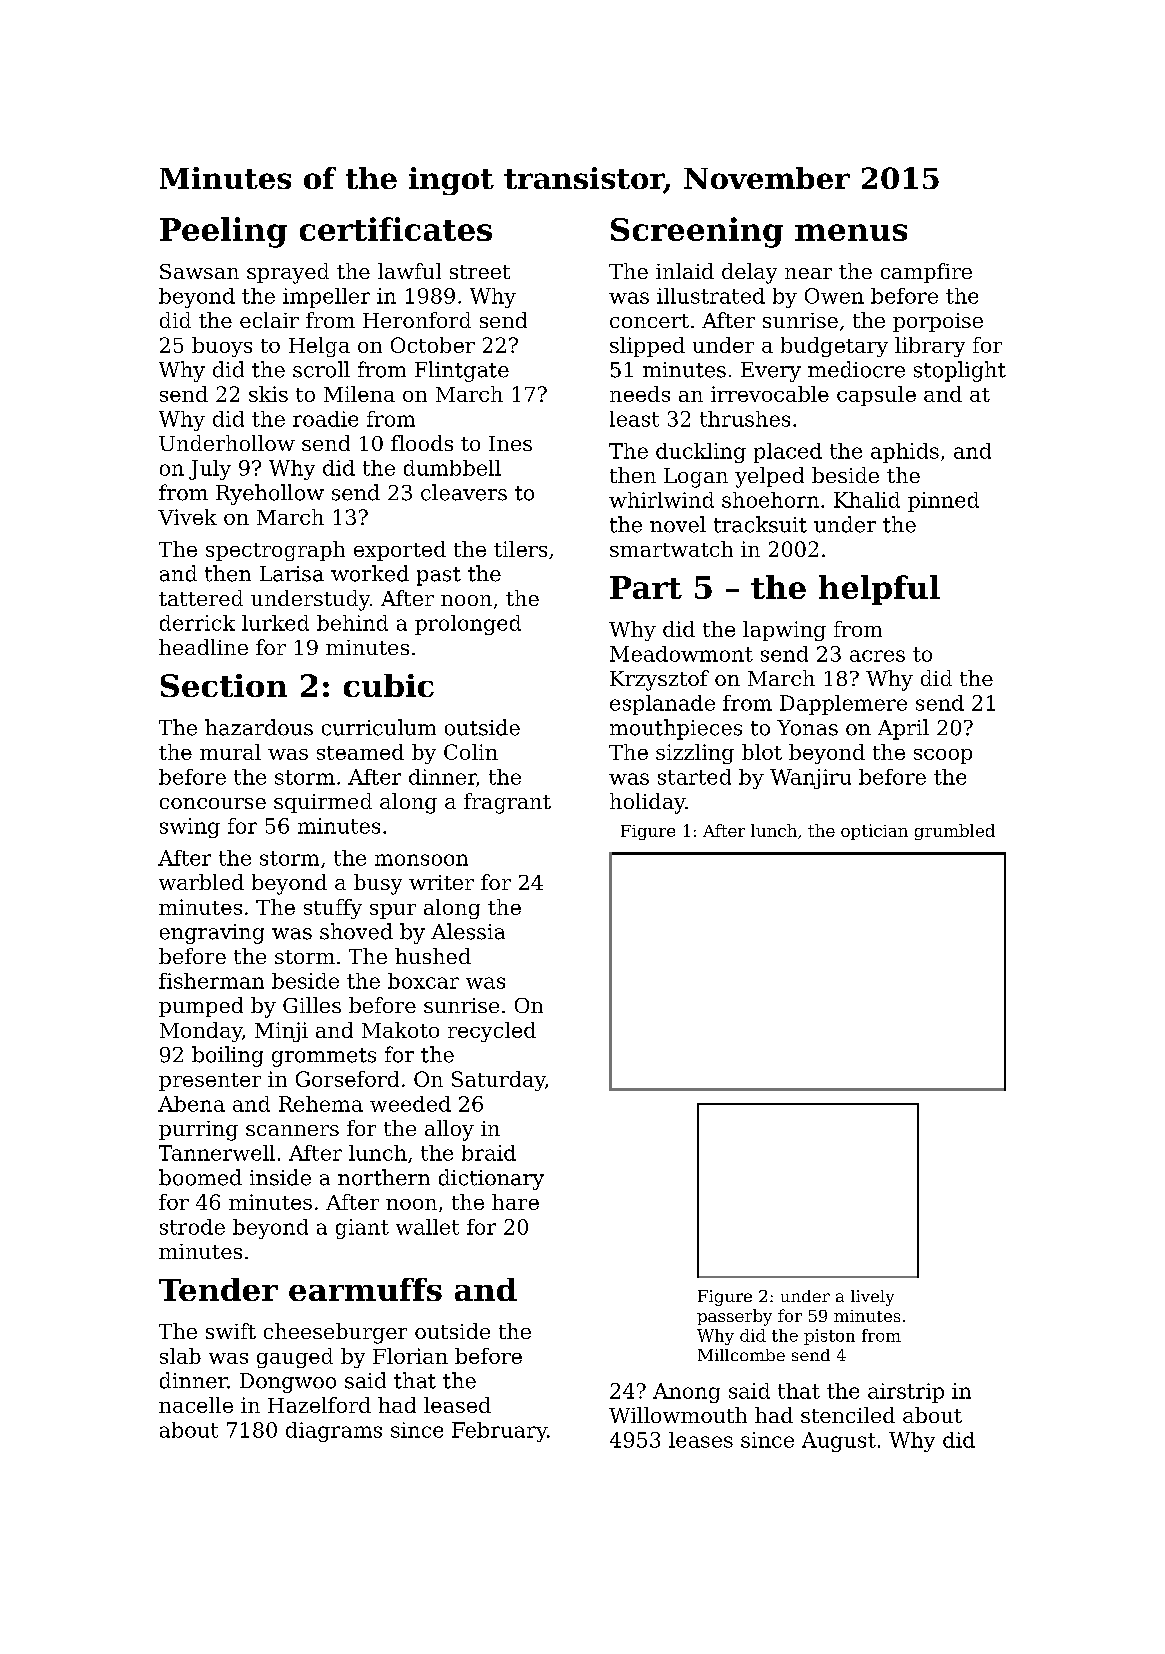  I want to click on Part, so click(646, 587).
